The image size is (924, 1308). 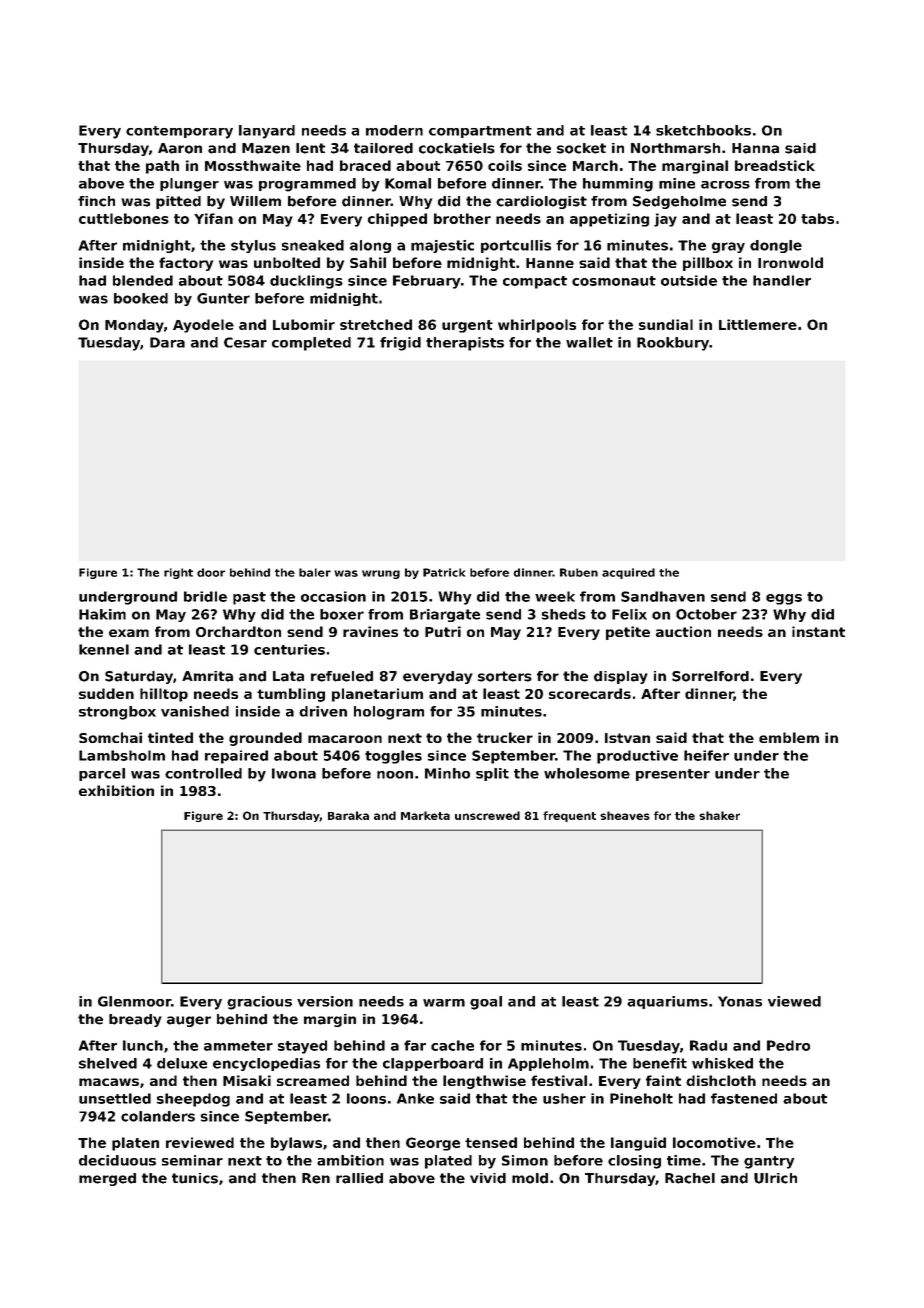 I want to click on handler, so click(x=782, y=280).
